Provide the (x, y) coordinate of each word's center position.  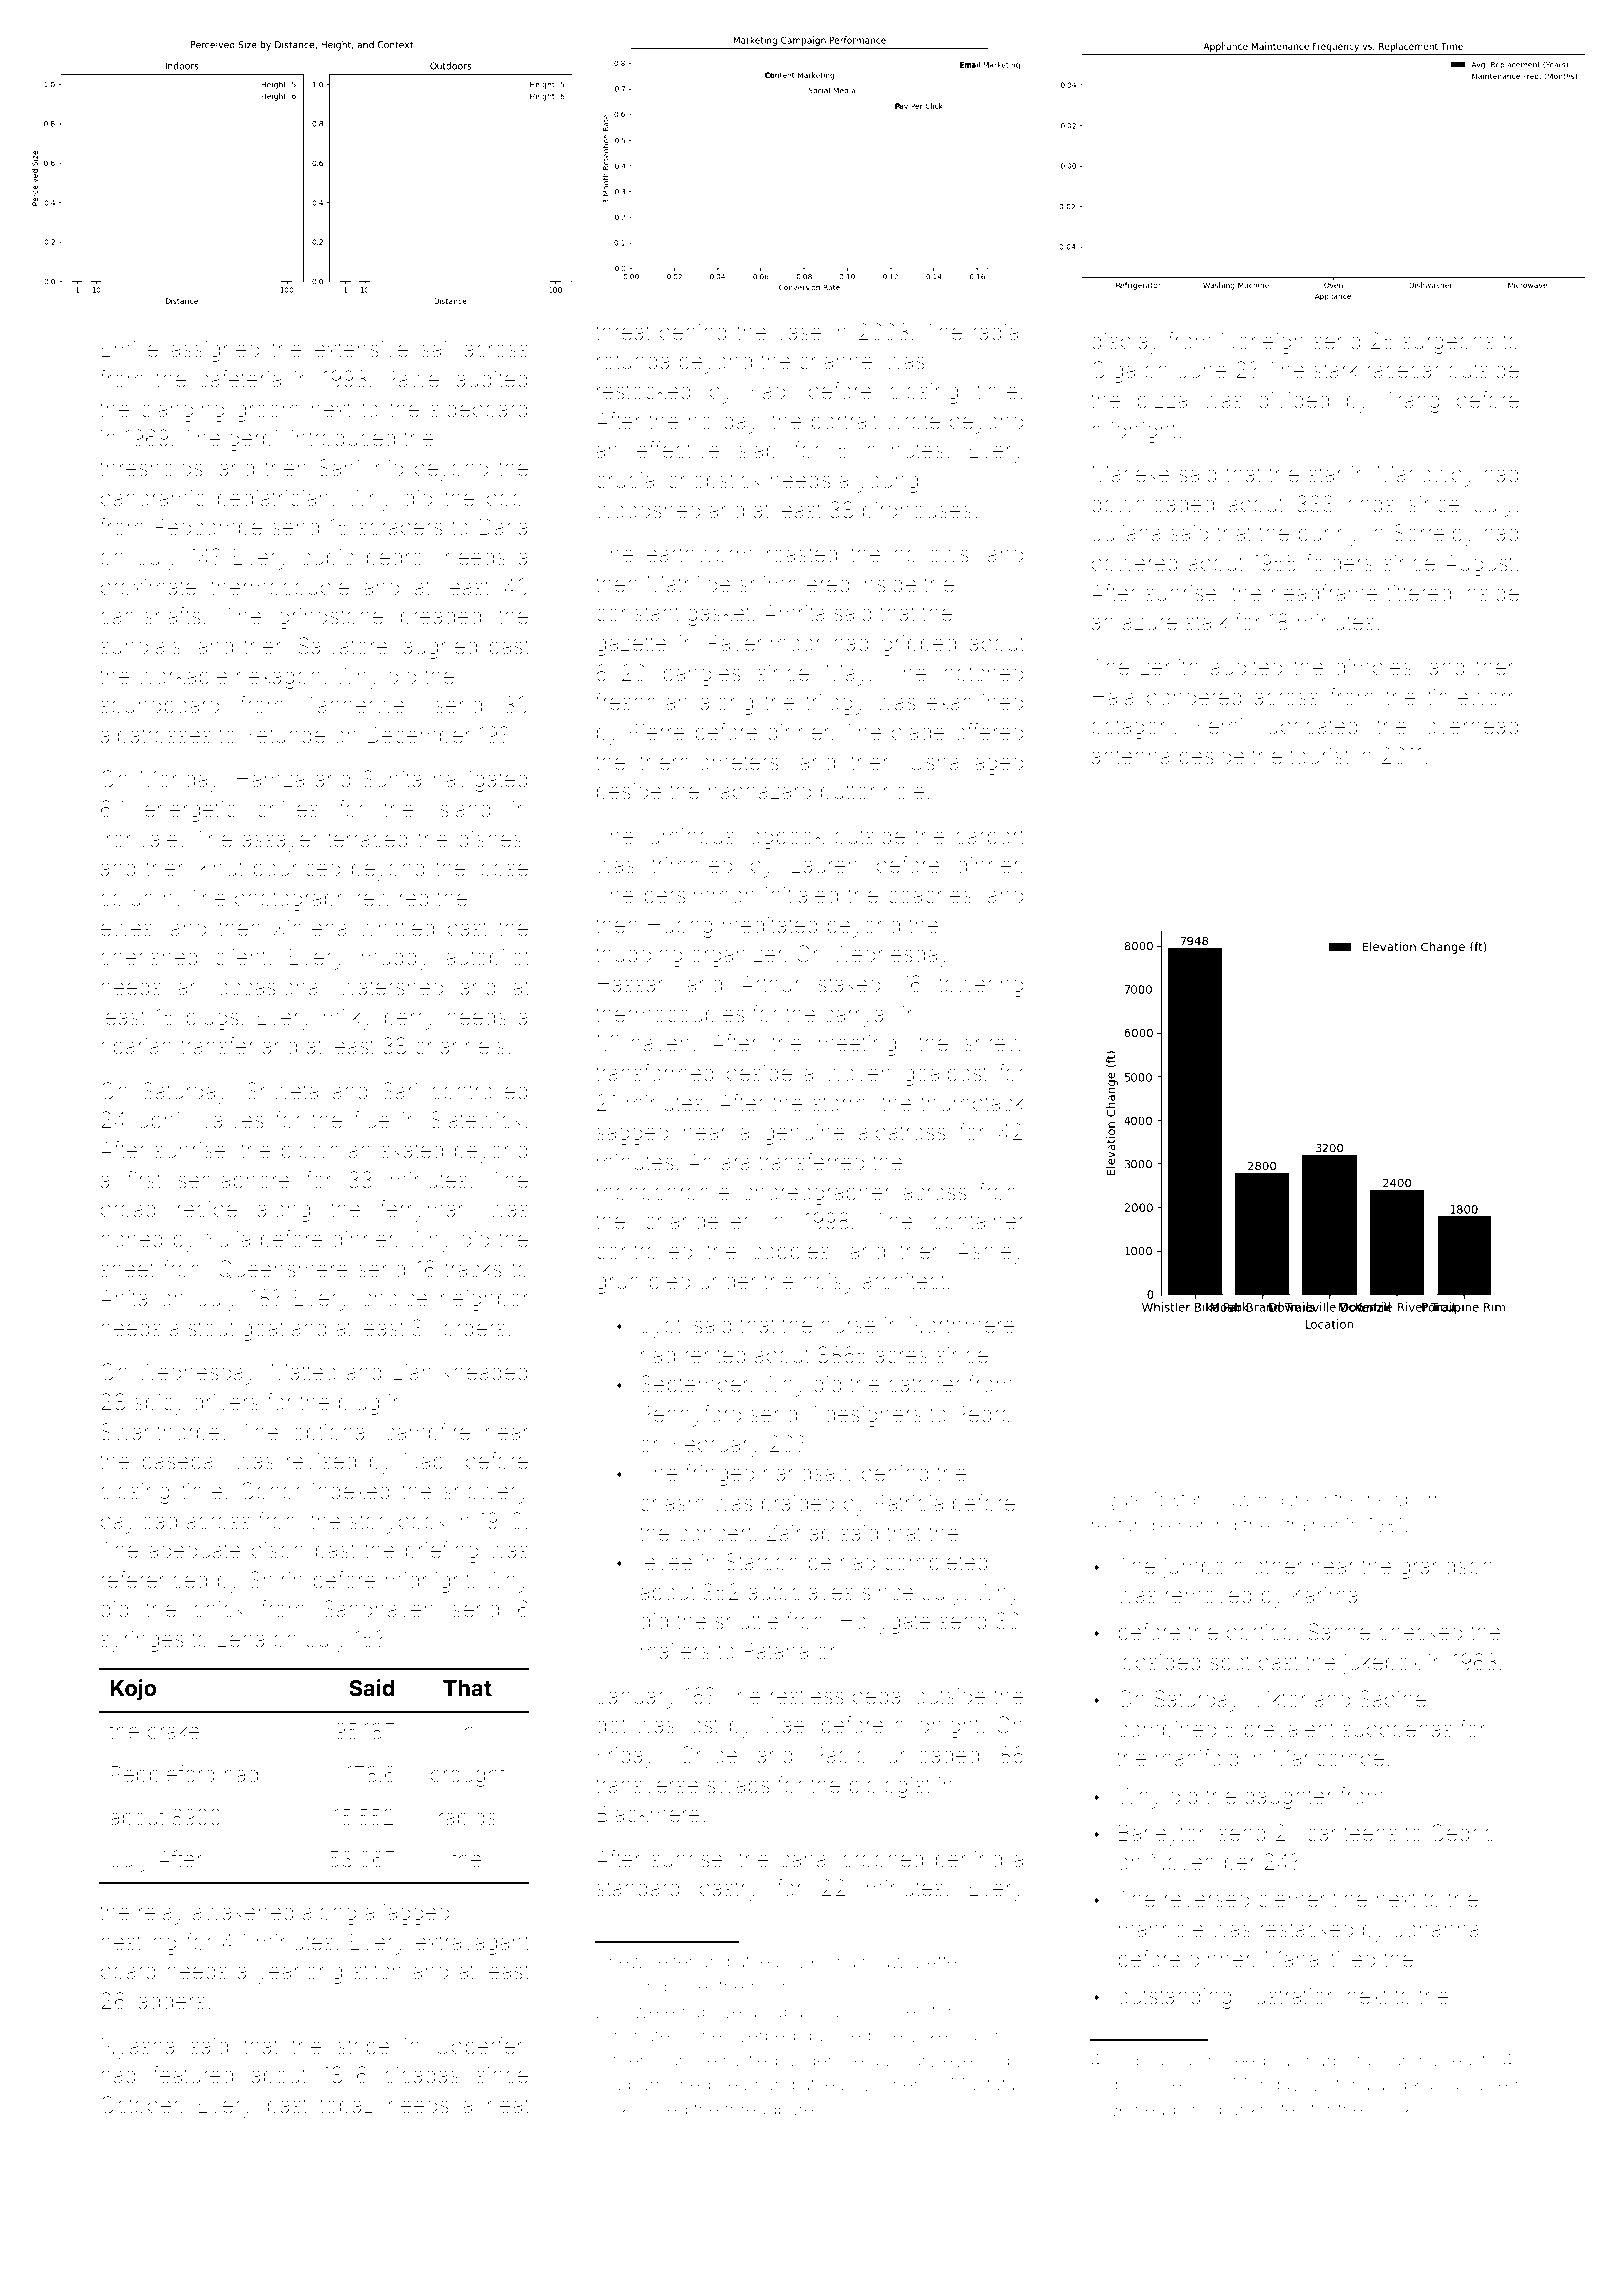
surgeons (1448, 345)
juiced (1493, 2086)
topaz (346, 2108)
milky (348, 1019)
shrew (994, 1043)
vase (799, 334)
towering (981, 986)
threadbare (770, 2109)
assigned (215, 351)
